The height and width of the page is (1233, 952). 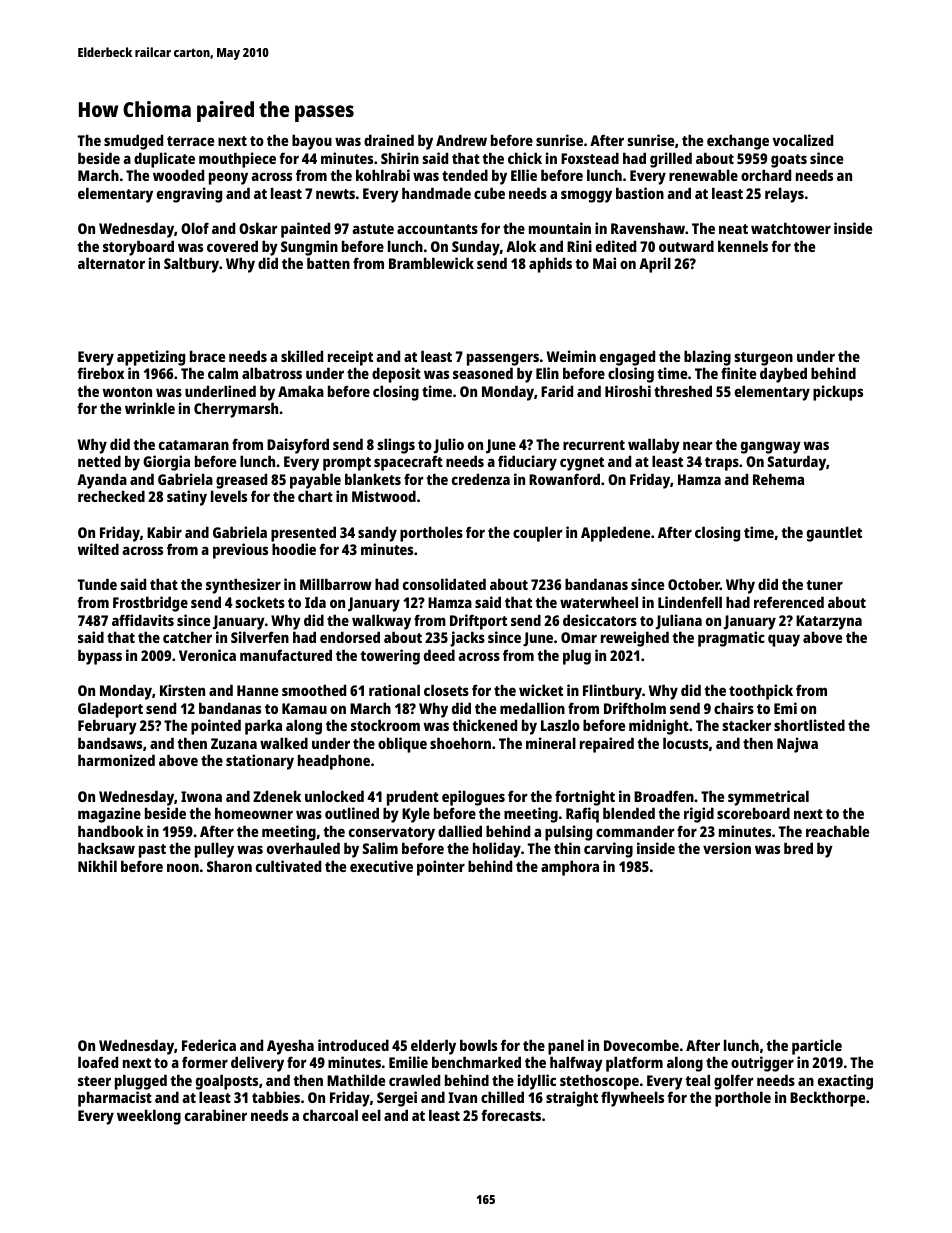 I want to click on Saturday, so click(x=796, y=463).
